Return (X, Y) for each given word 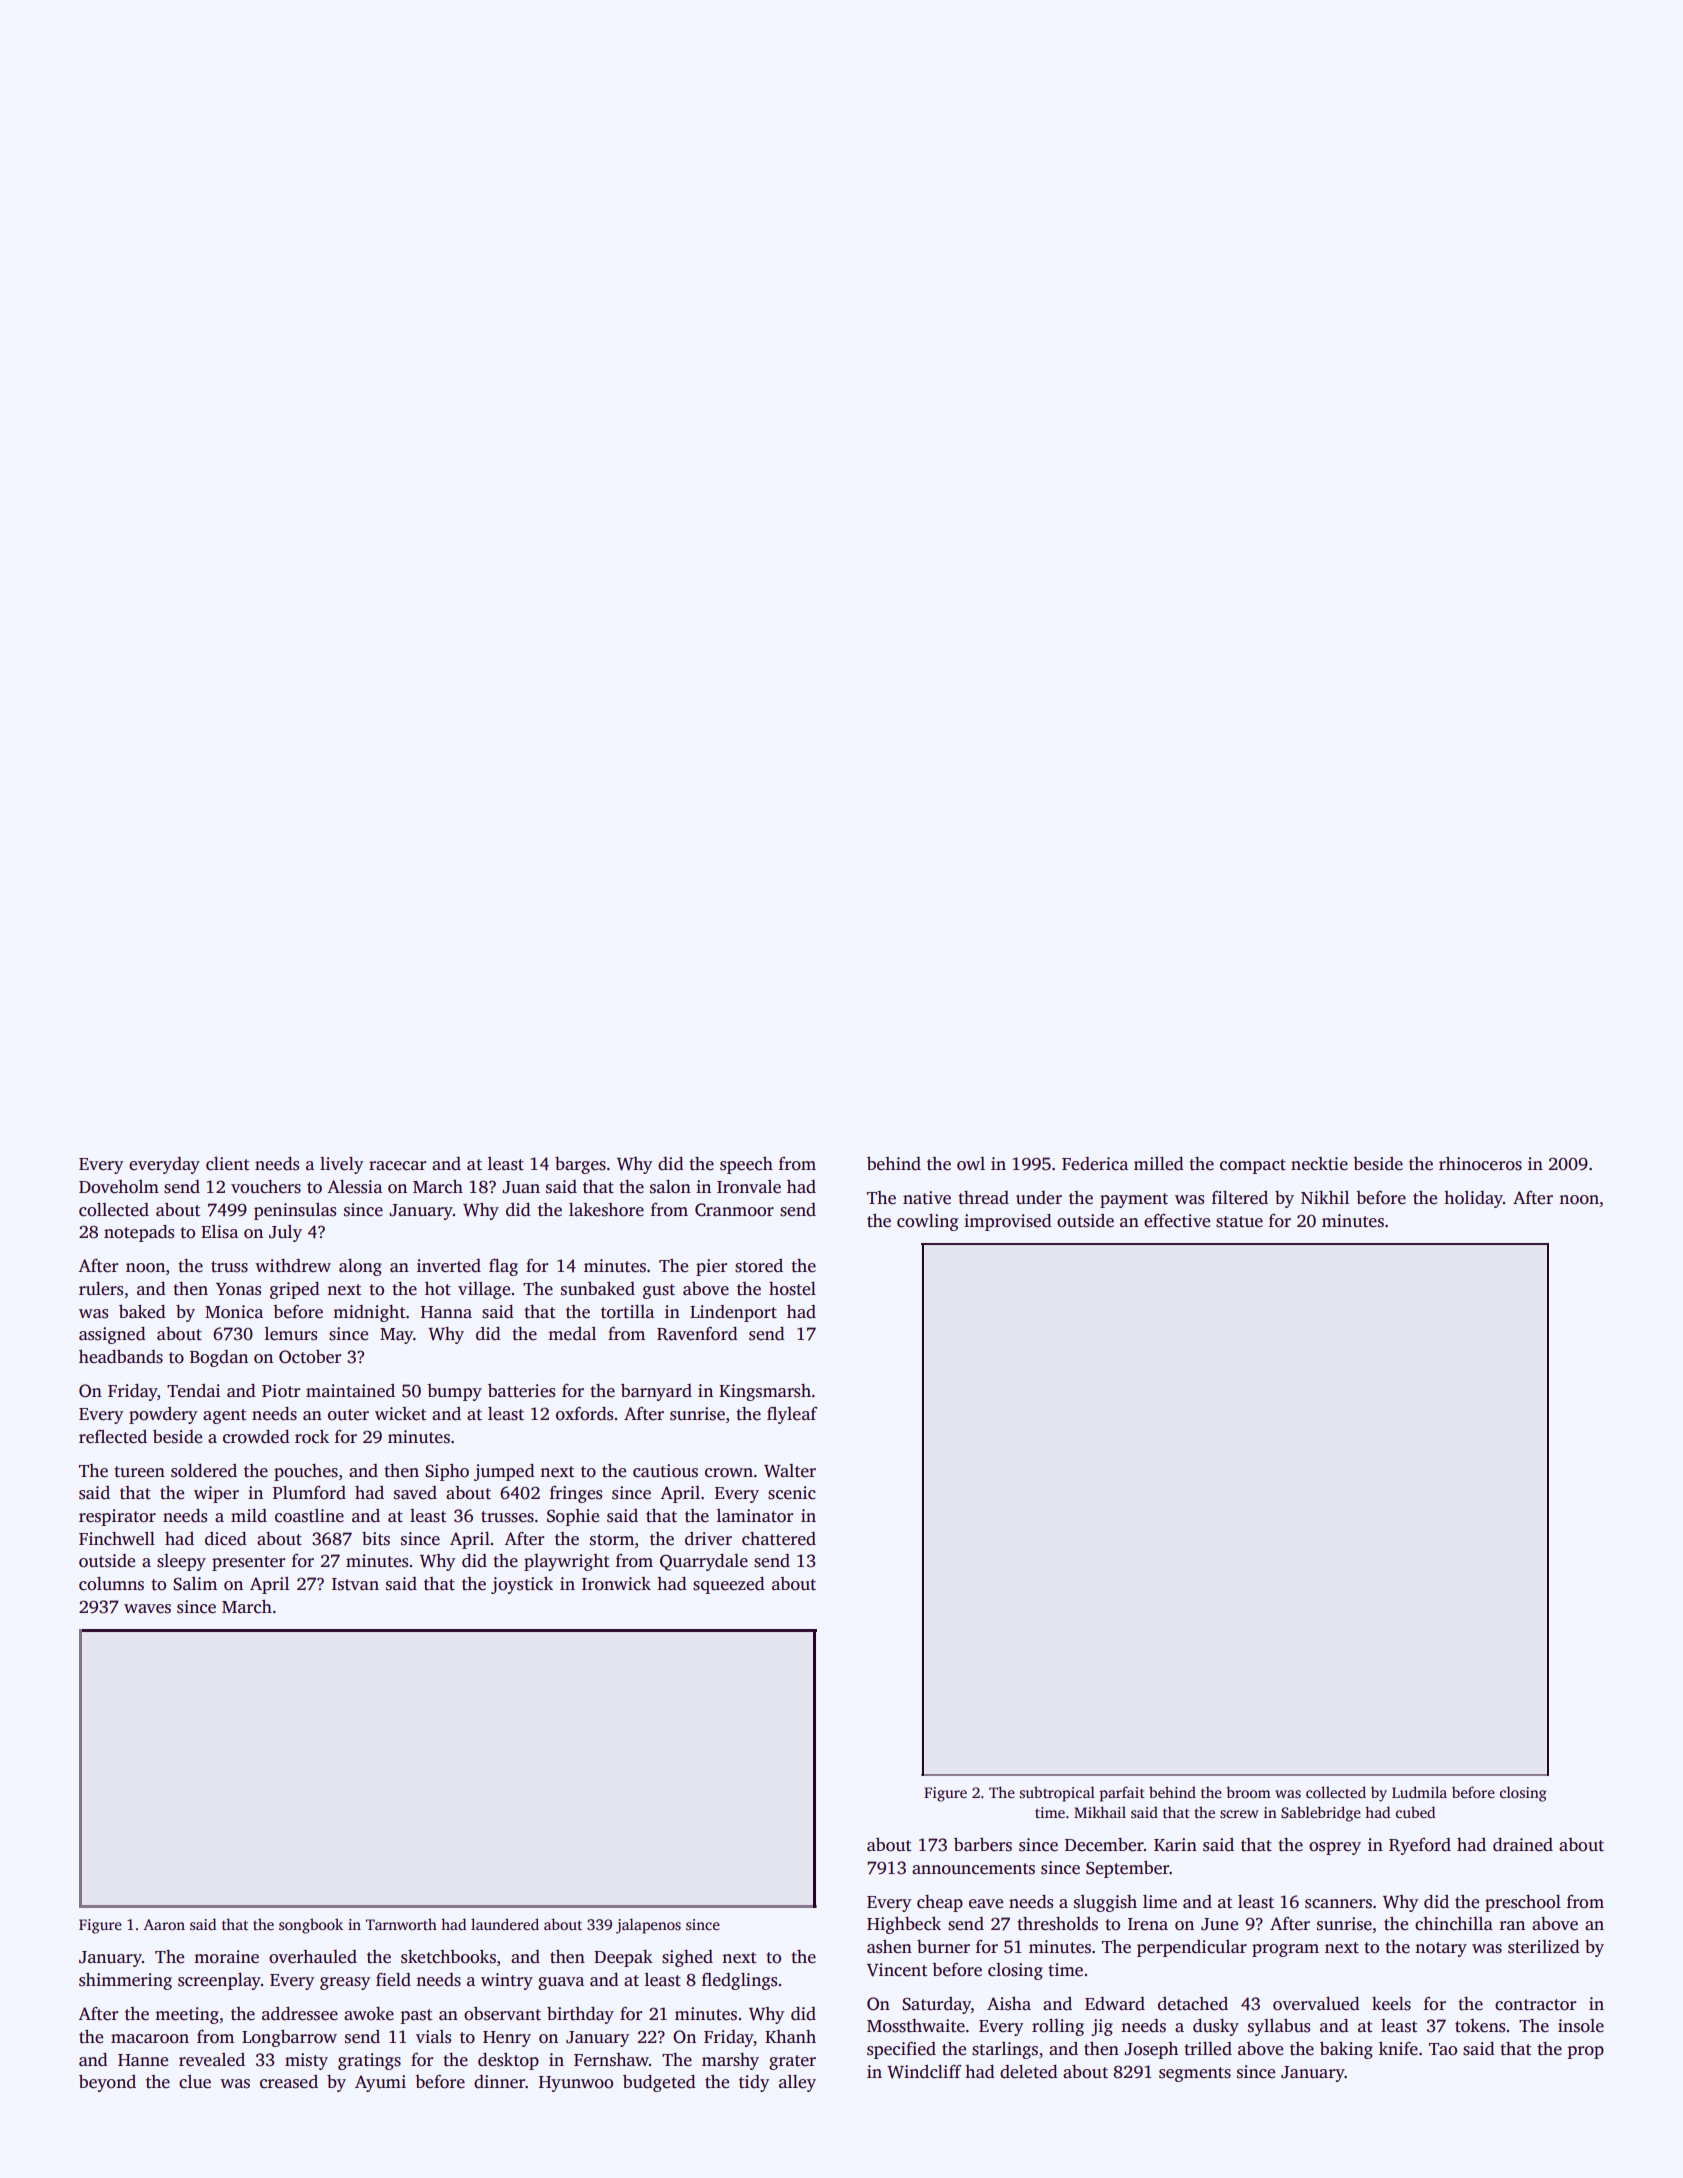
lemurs (291, 1334)
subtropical (1057, 1794)
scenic (792, 1493)
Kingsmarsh (765, 1392)
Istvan (355, 1584)
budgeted (659, 2083)
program (1285, 1950)
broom (1248, 1792)
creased (289, 2082)
